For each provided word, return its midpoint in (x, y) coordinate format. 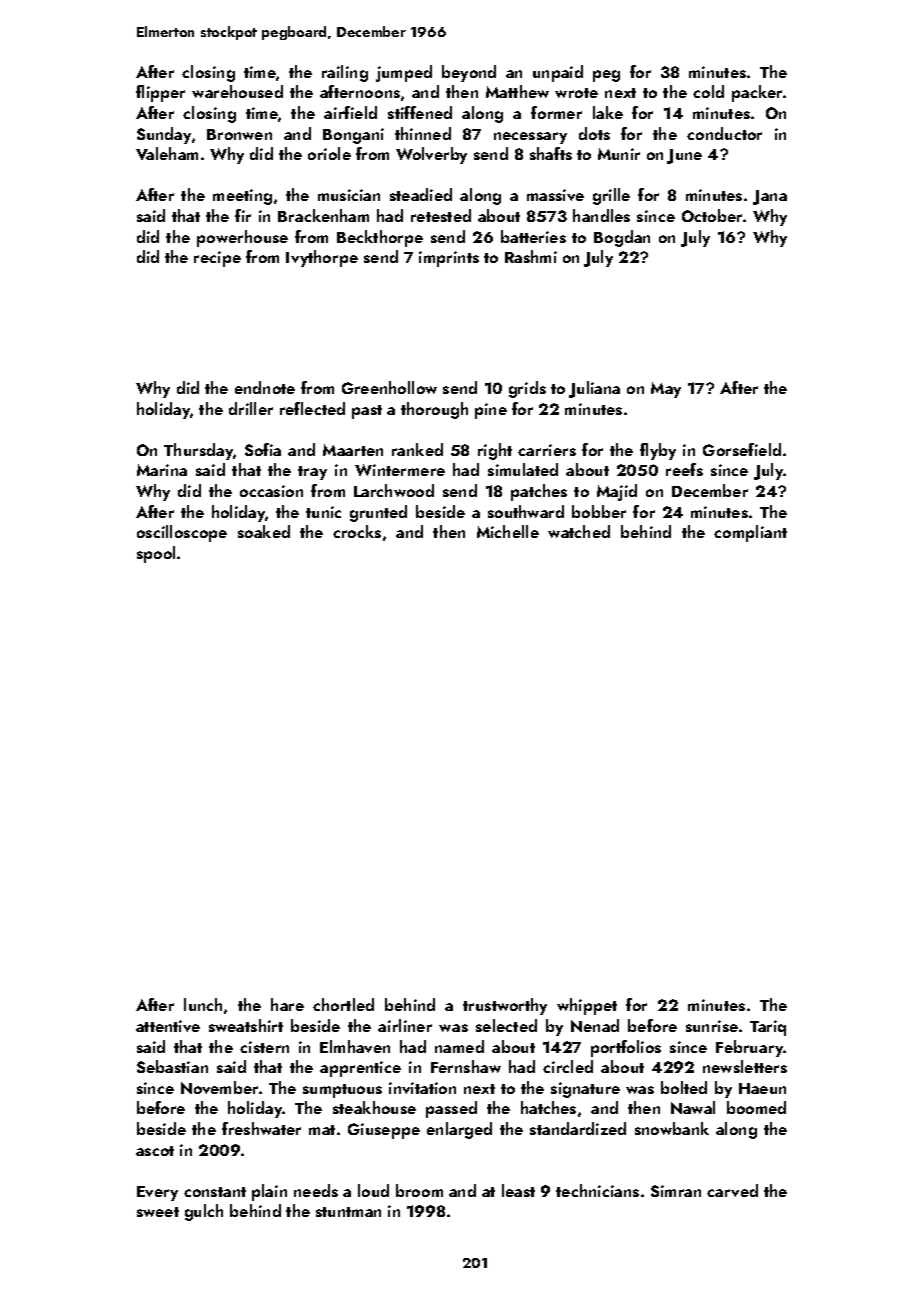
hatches (548, 1107)
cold (708, 91)
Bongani (353, 136)
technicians (597, 1190)
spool (156, 554)
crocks (357, 531)
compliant (750, 533)
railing (345, 73)
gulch (204, 1212)
